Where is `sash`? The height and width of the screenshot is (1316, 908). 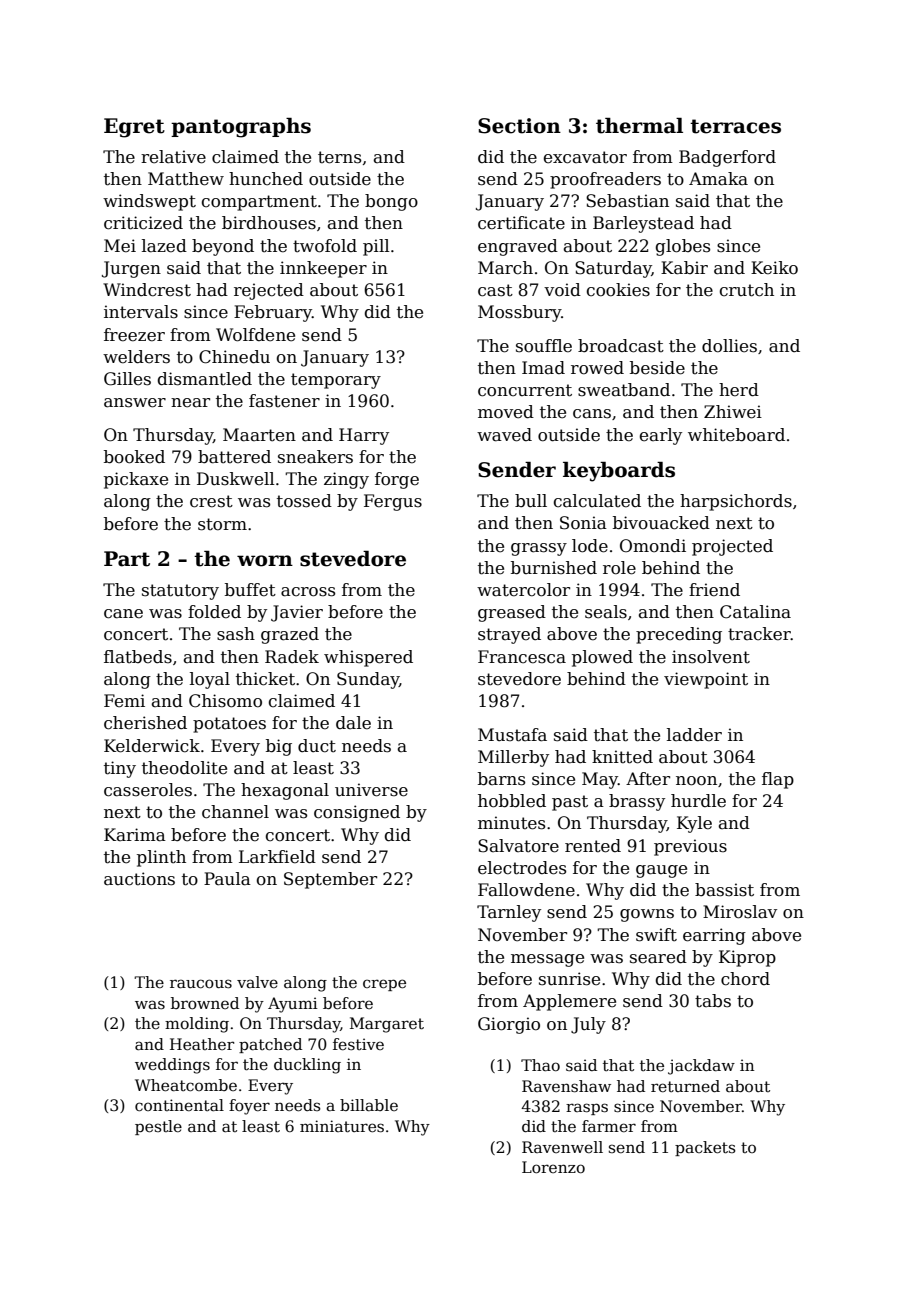 sash is located at coordinates (236, 634).
